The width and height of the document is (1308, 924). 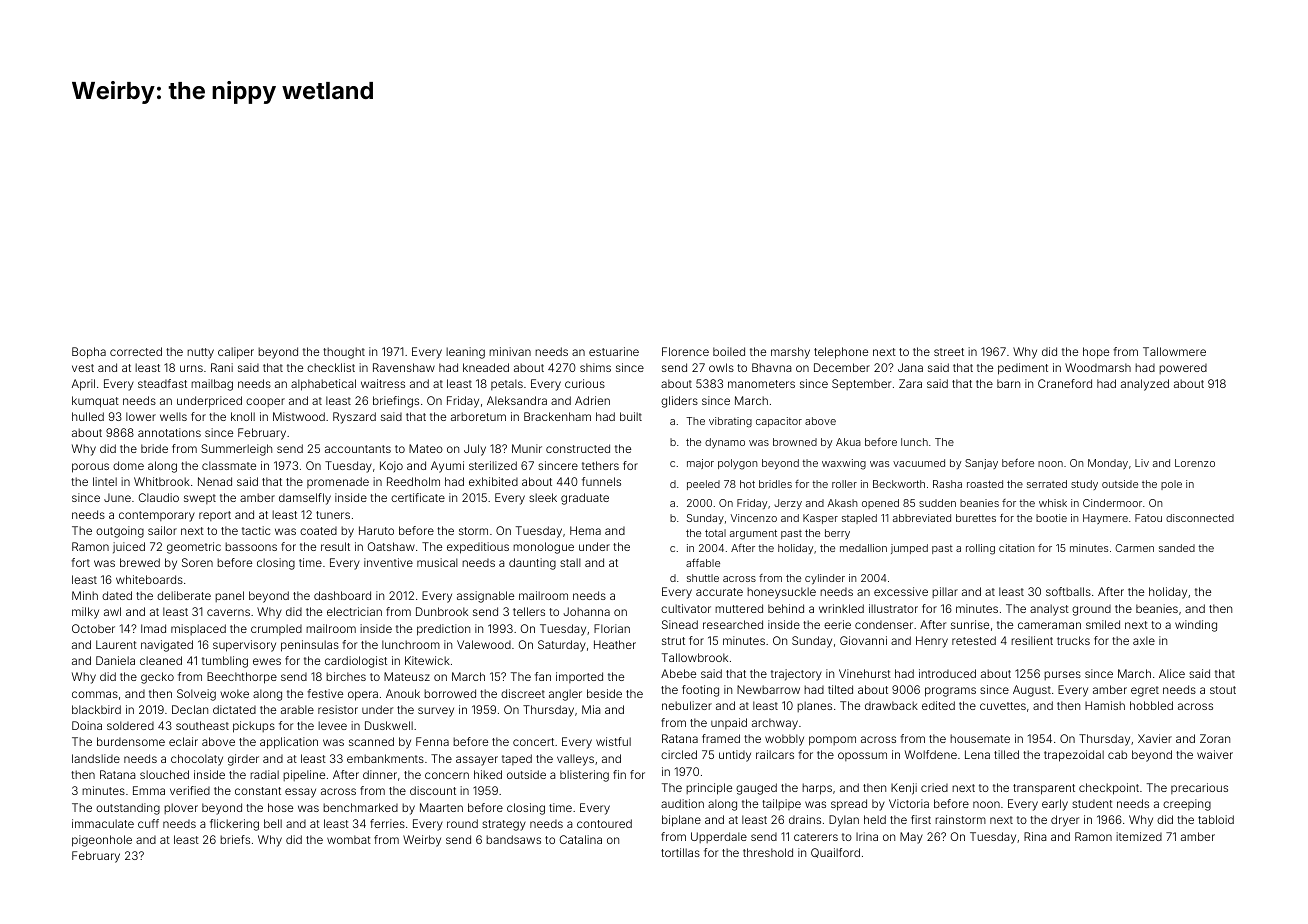 What do you see at coordinates (388, 562) in the document?
I see `inventive` at bounding box center [388, 562].
